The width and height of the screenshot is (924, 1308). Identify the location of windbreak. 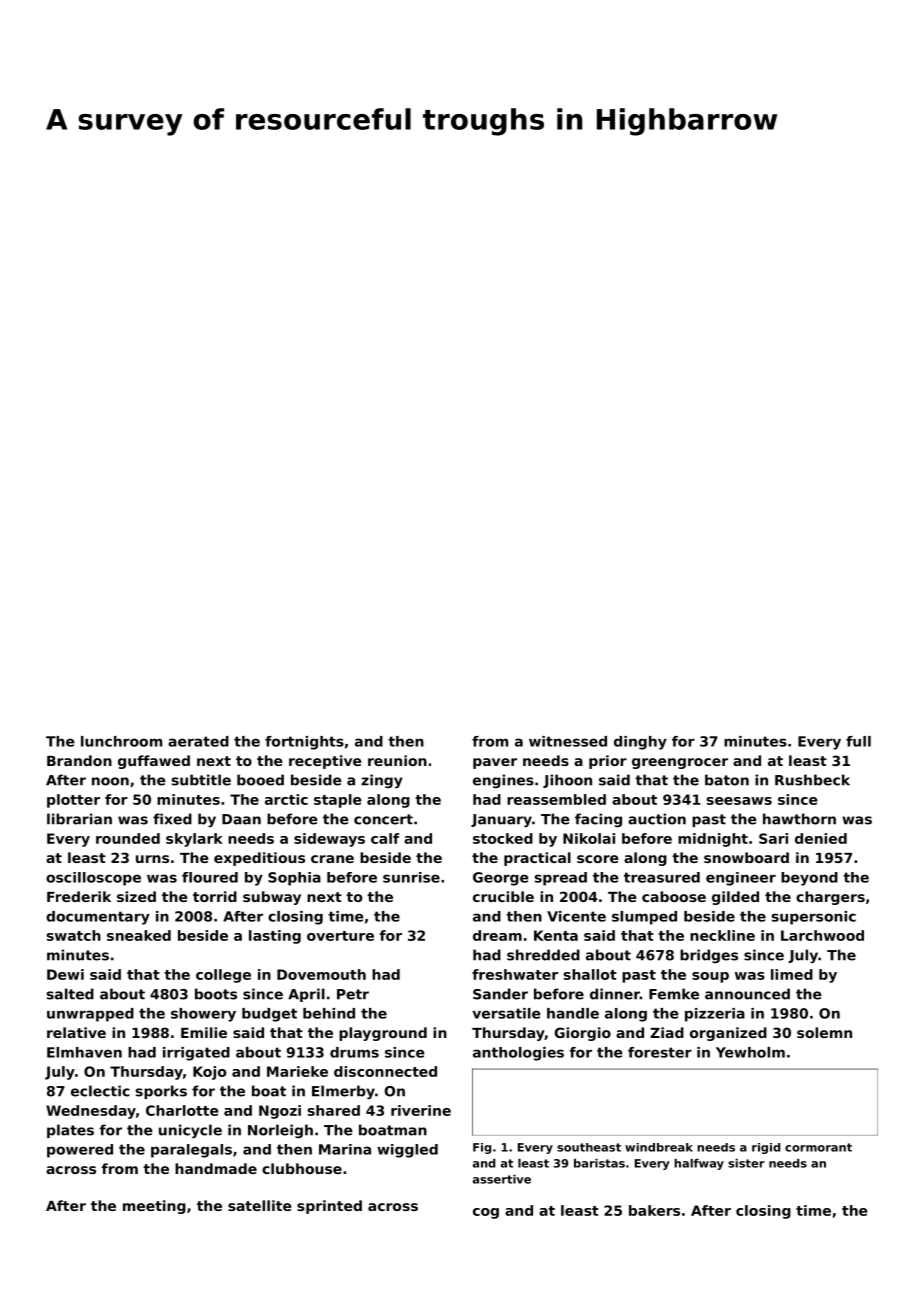
(659, 1147).
